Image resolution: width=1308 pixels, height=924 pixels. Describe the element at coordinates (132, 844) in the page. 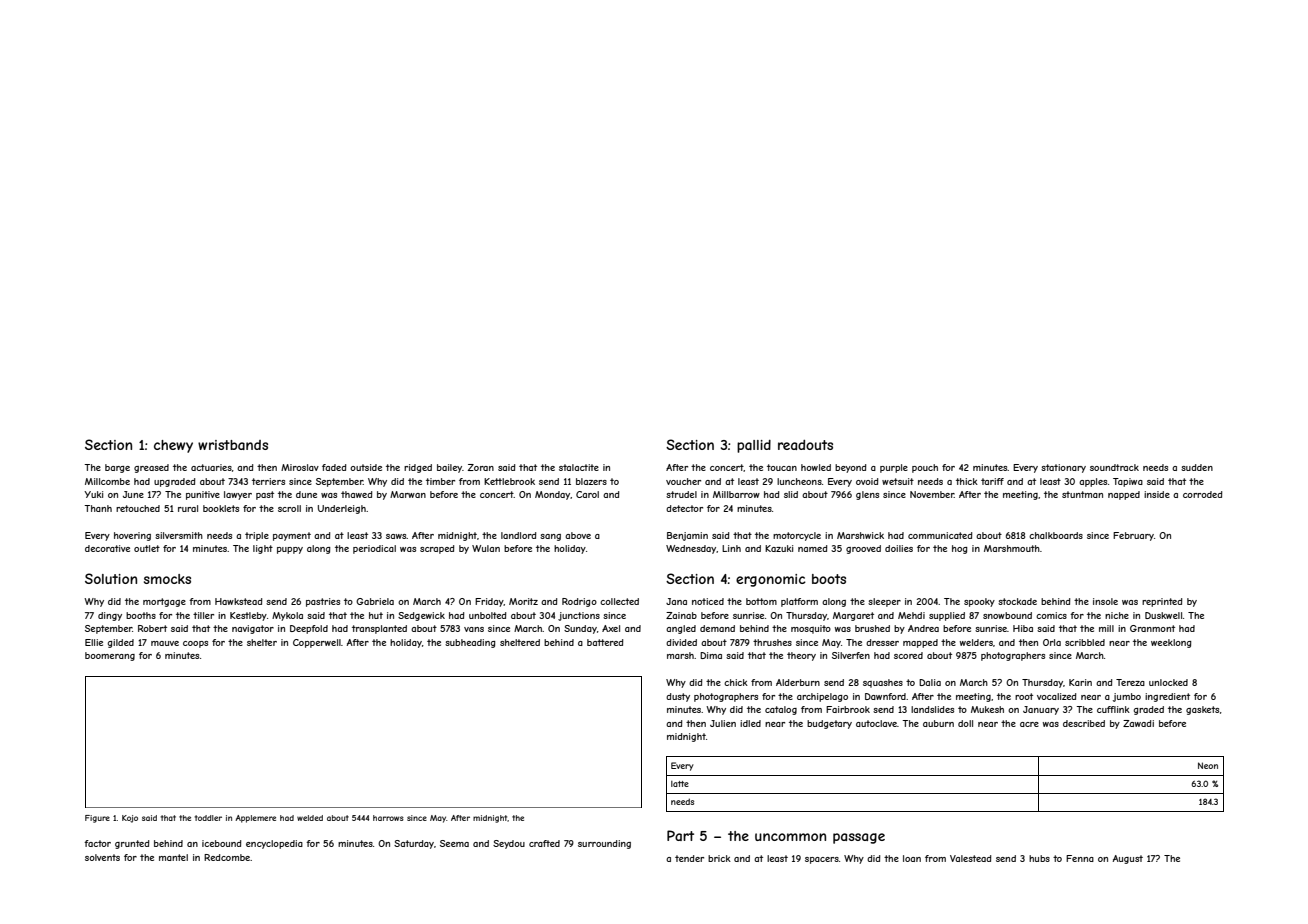

I see `grunted` at that location.
